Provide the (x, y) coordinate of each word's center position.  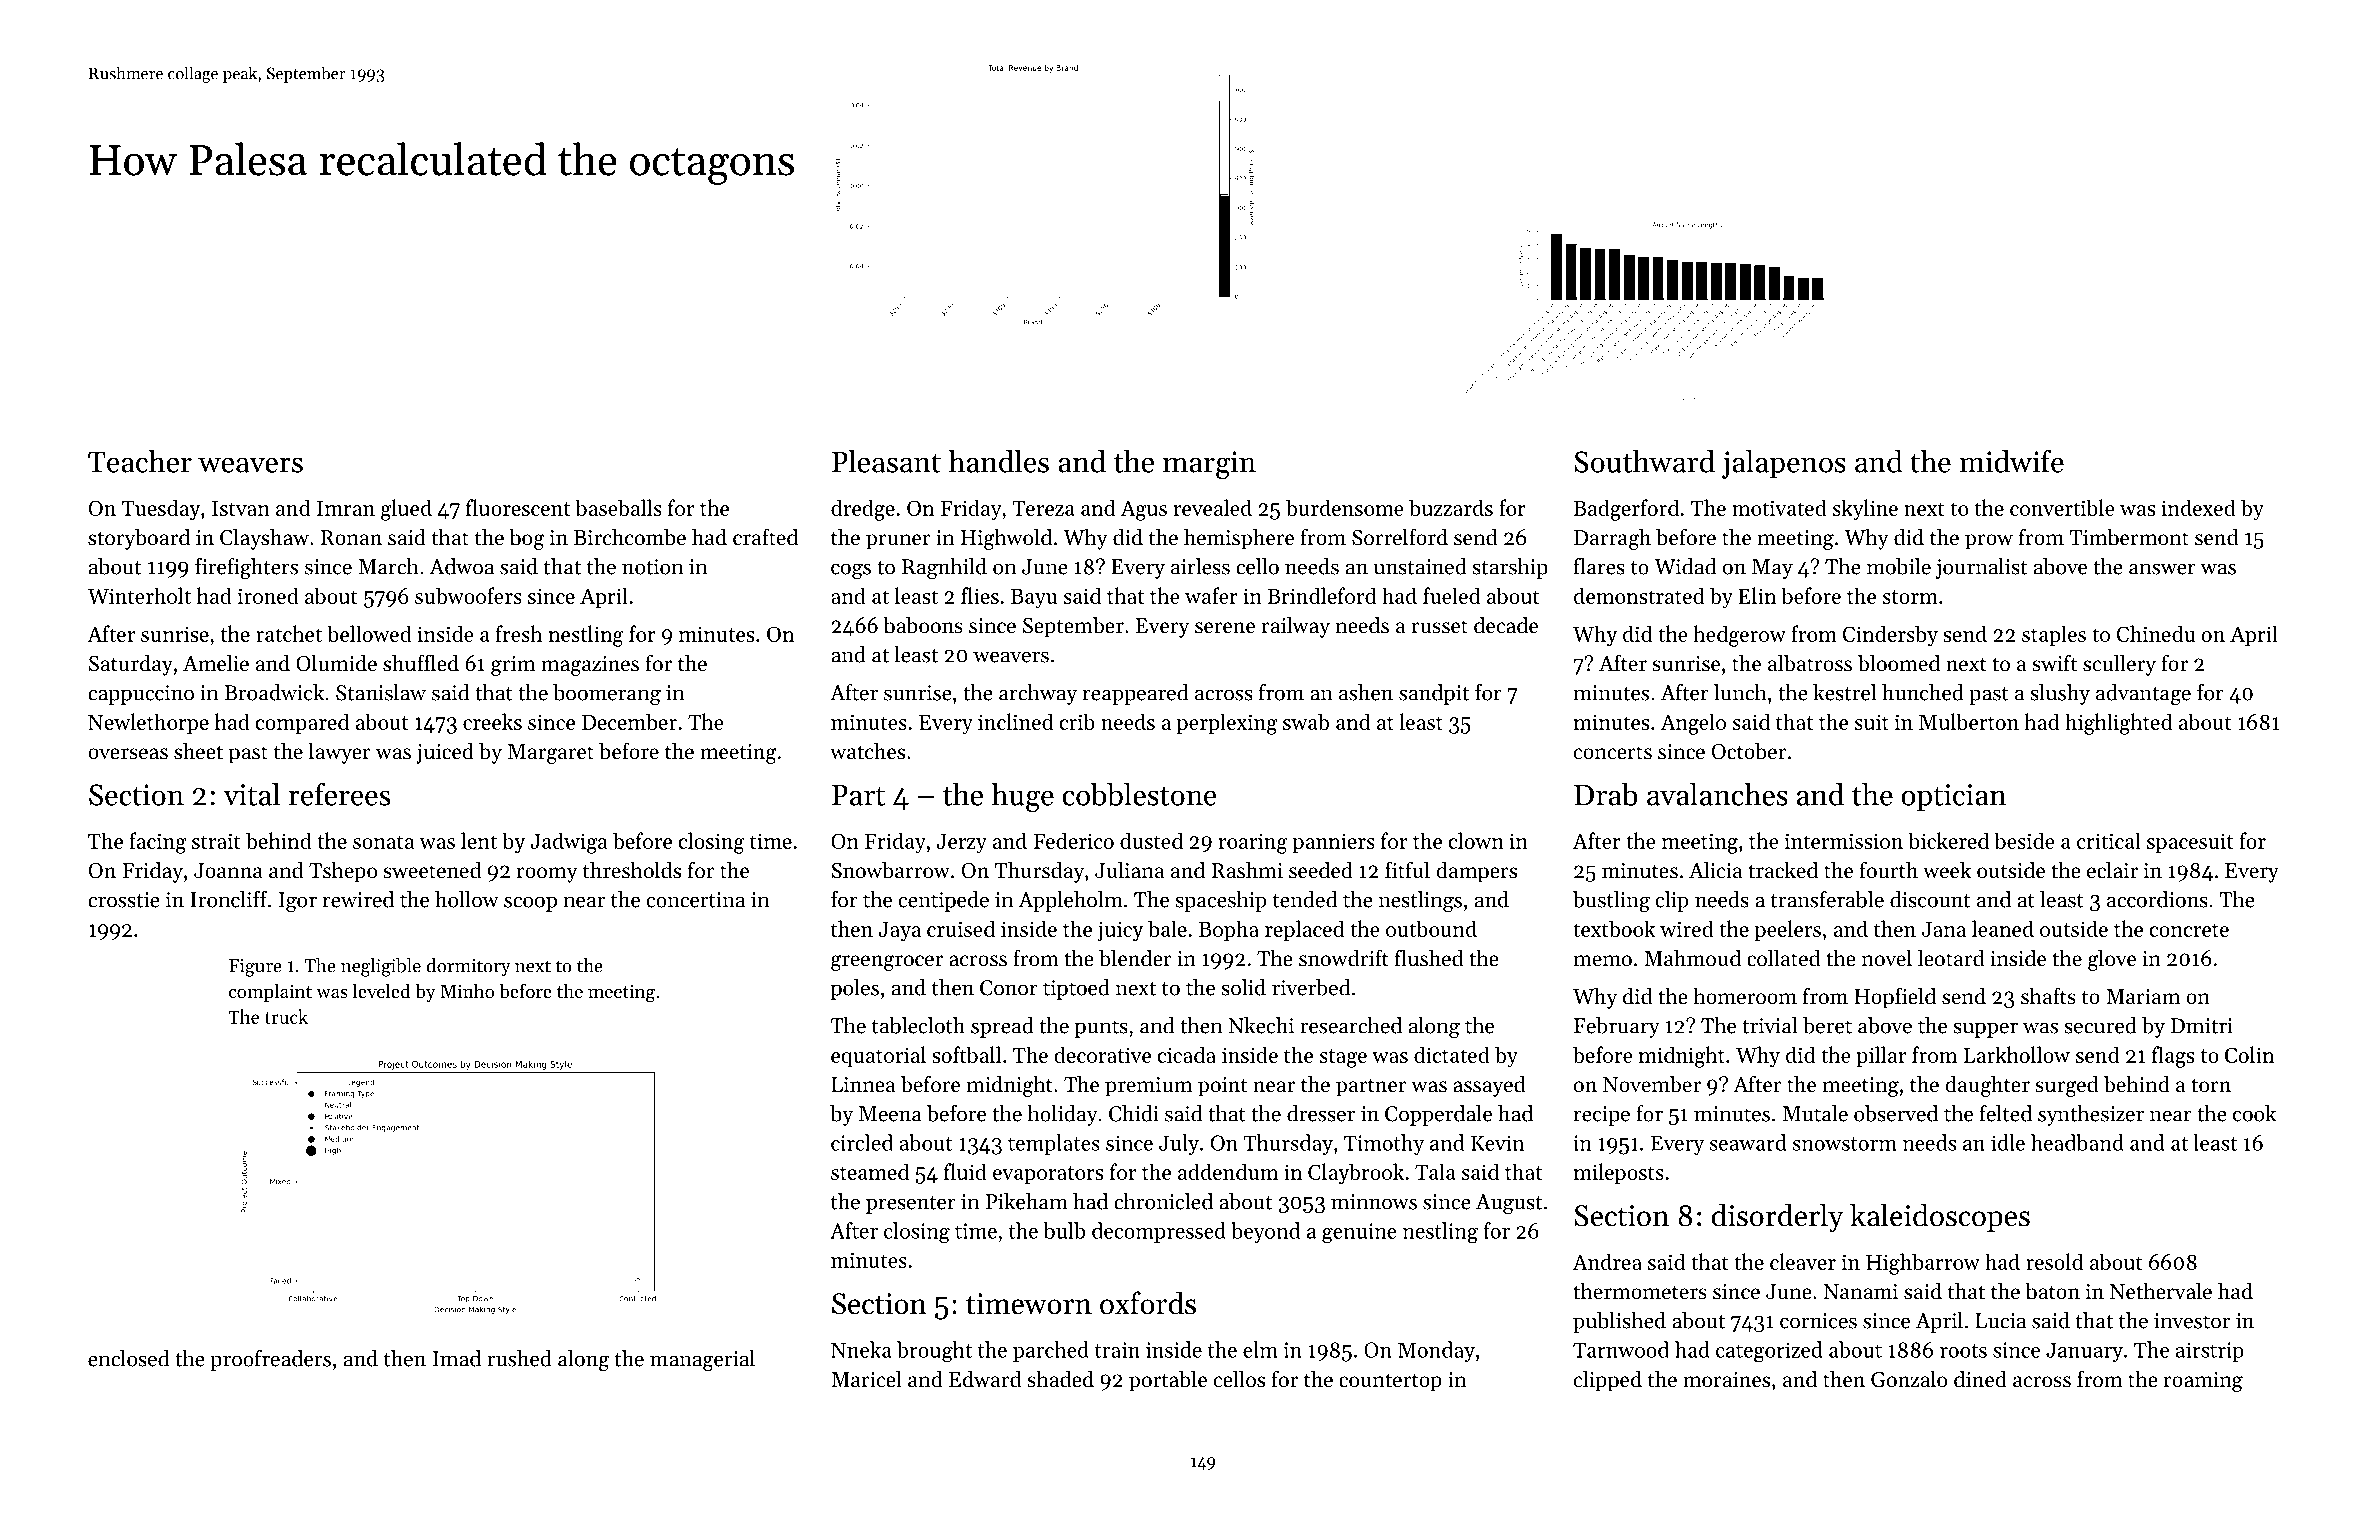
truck (286, 1016)
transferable (1827, 899)
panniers (1334, 843)
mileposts (1618, 1173)
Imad (457, 1358)
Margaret (550, 754)
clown (1476, 840)
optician (1953, 798)
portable (1168, 1381)
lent (479, 840)
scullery (2119, 665)
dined (1980, 1379)
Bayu (1034, 599)
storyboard (139, 539)
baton (2052, 1291)
